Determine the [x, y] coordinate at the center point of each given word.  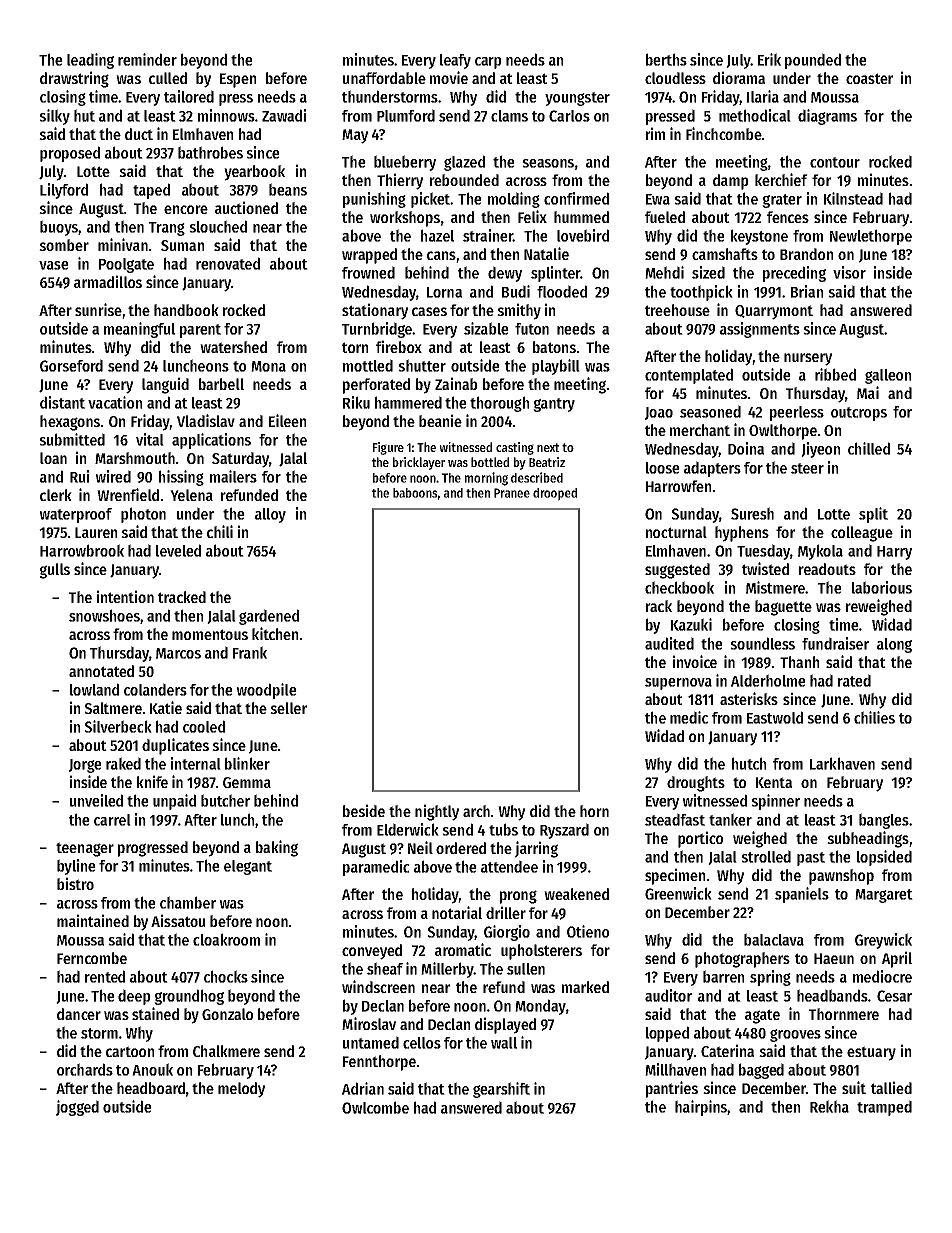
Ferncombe [92, 958]
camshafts [725, 254]
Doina [746, 448]
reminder [147, 59]
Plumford [406, 115]
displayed [505, 1025]
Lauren [96, 532]
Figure [388, 448]
